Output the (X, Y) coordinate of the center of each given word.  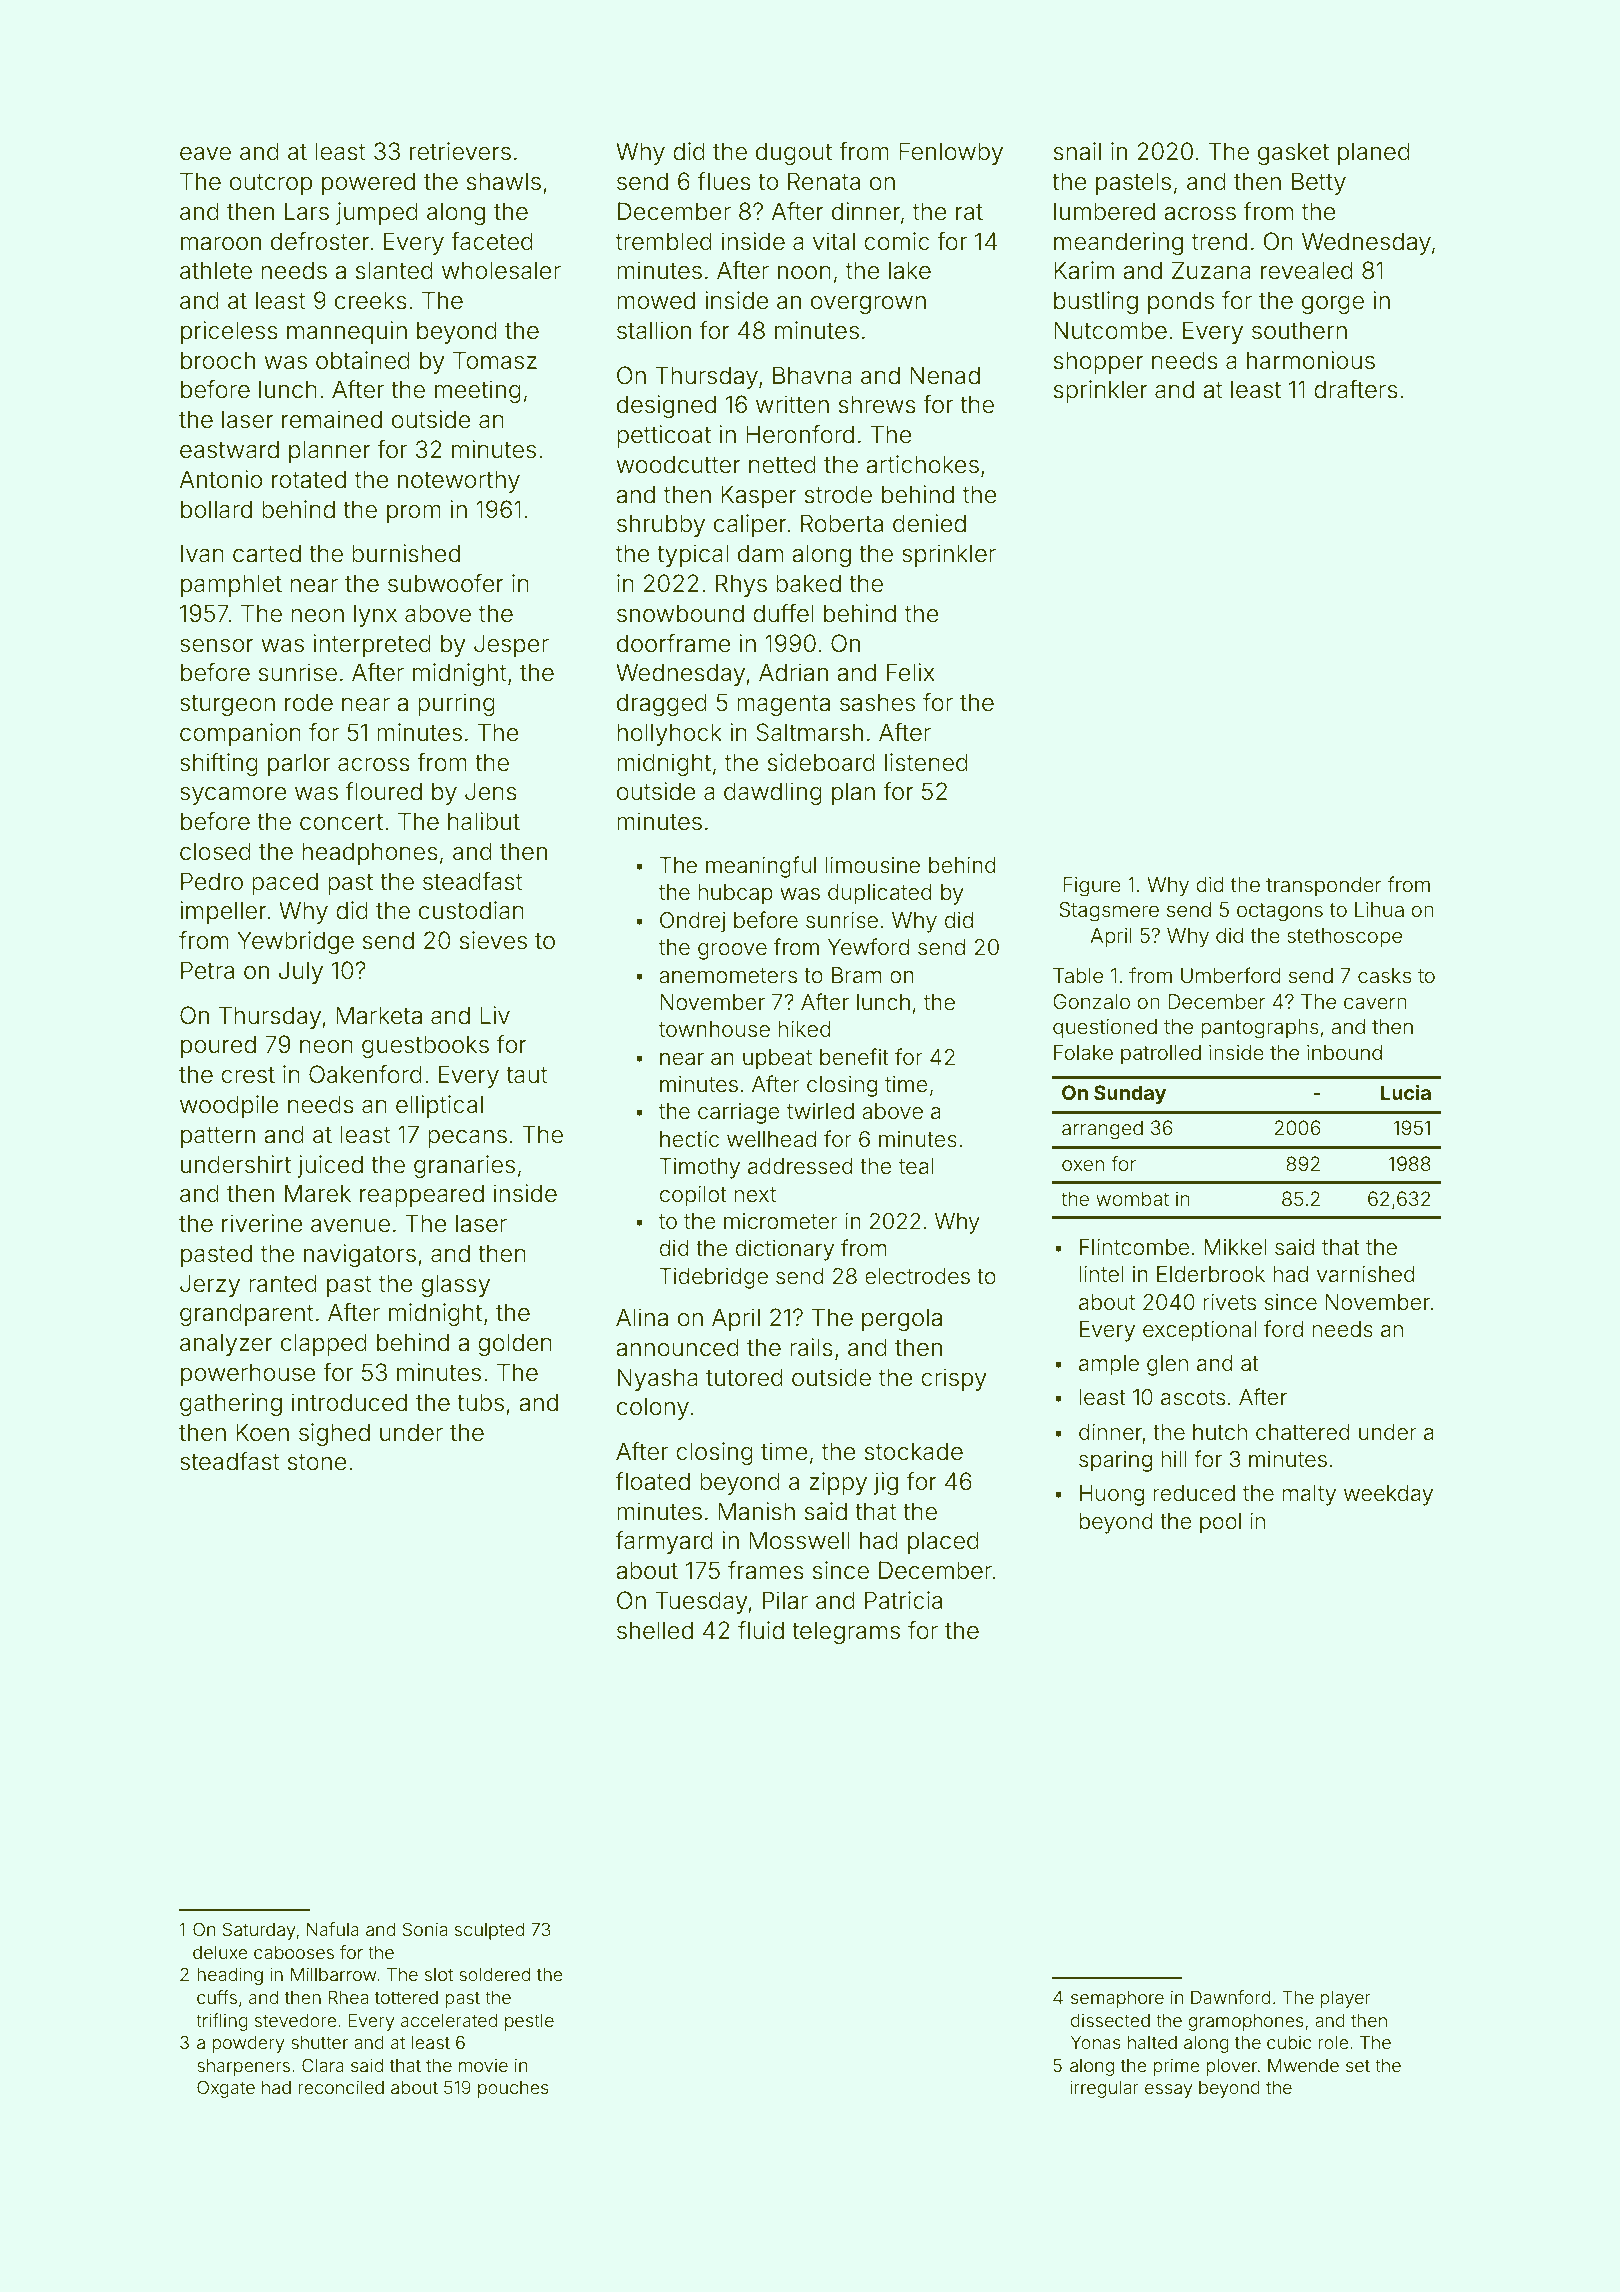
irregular (1104, 2089)
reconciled (341, 2087)
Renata (824, 181)
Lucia (1406, 1092)
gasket (1293, 153)
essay (1169, 2091)
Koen (262, 1432)
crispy (954, 1379)
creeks (371, 300)
